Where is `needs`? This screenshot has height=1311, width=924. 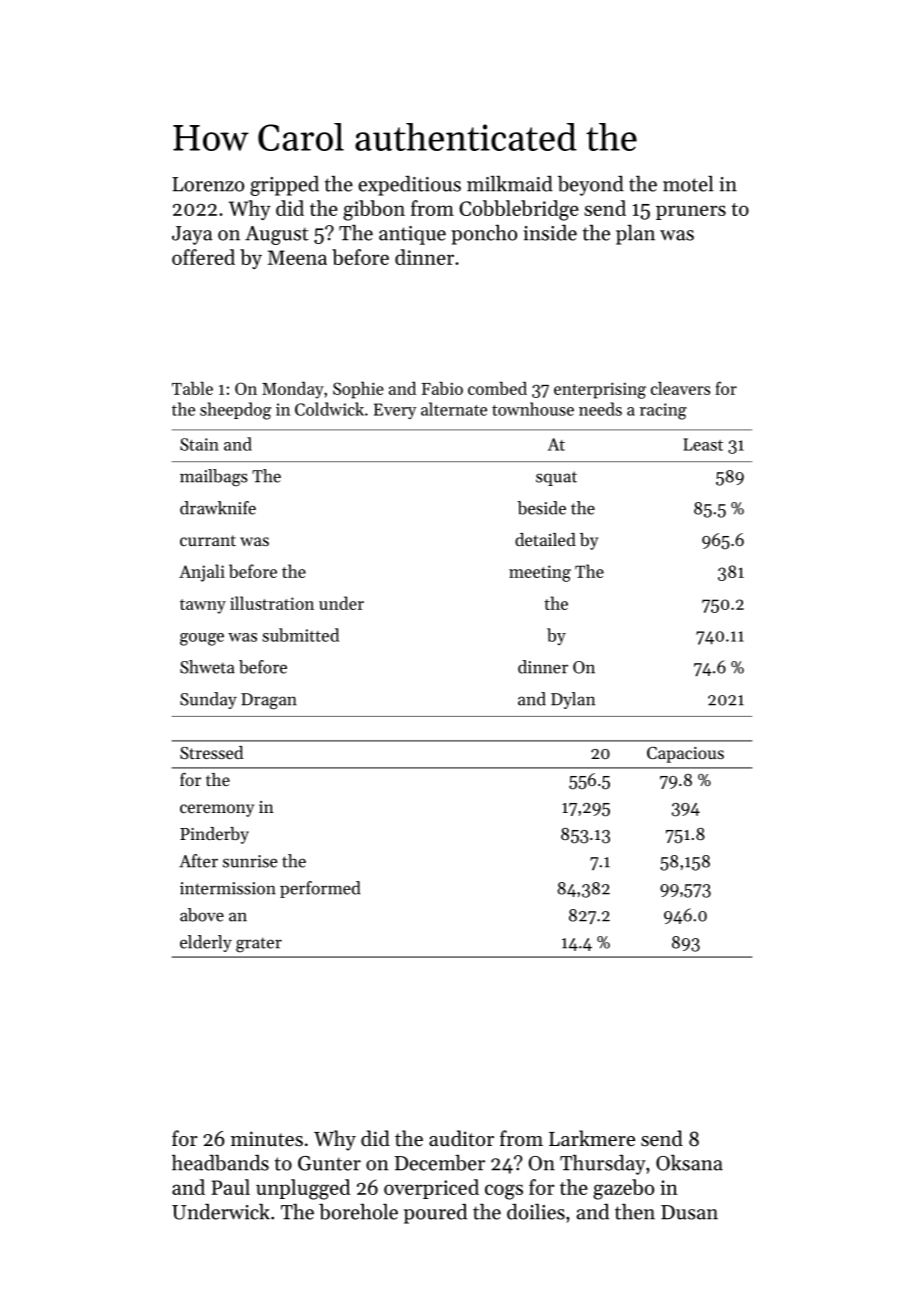 needs is located at coordinates (600, 409).
